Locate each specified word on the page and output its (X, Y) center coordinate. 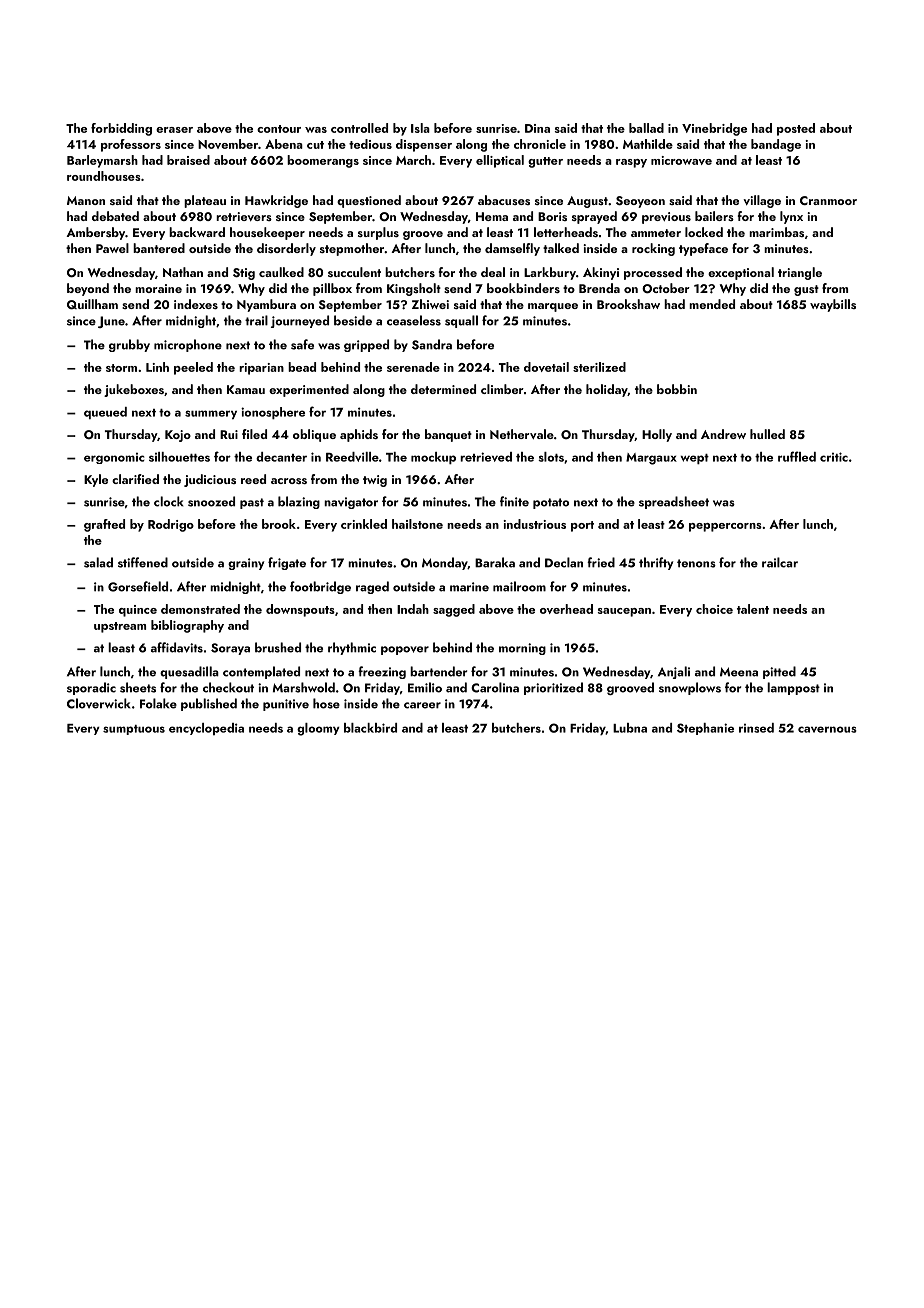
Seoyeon (640, 202)
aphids (359, 435)
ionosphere (273, 413)
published (209, 704)
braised (188, 160)
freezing (382, 672)
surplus (378, 233)
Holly (657, 435)
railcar (780, 562)
